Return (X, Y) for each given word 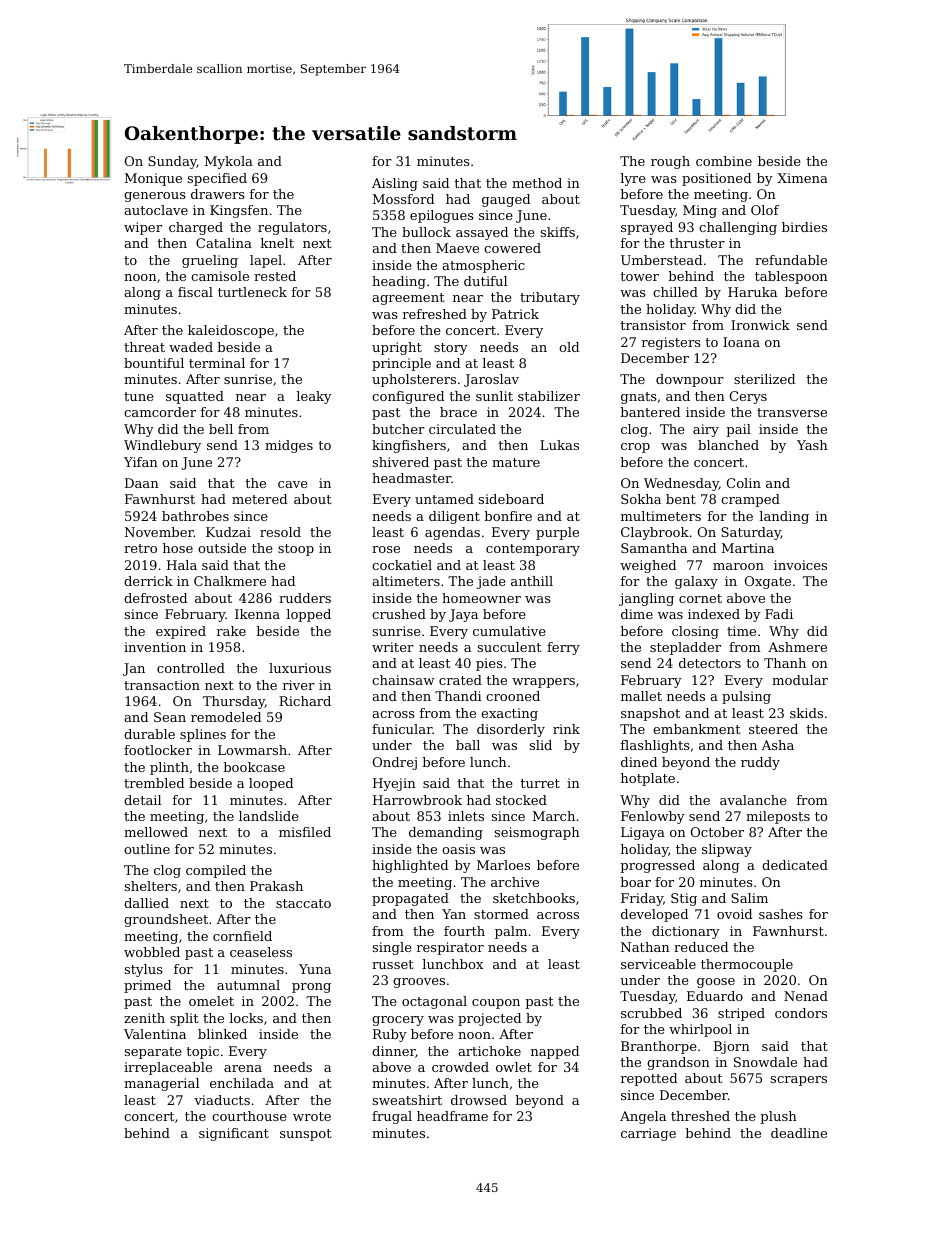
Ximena (802, 178)
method (537, 183)
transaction (162, 685)
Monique (153, 179)
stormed (501, 914)
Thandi (458, 696)
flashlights (655, 746)
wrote (312, 1116)
